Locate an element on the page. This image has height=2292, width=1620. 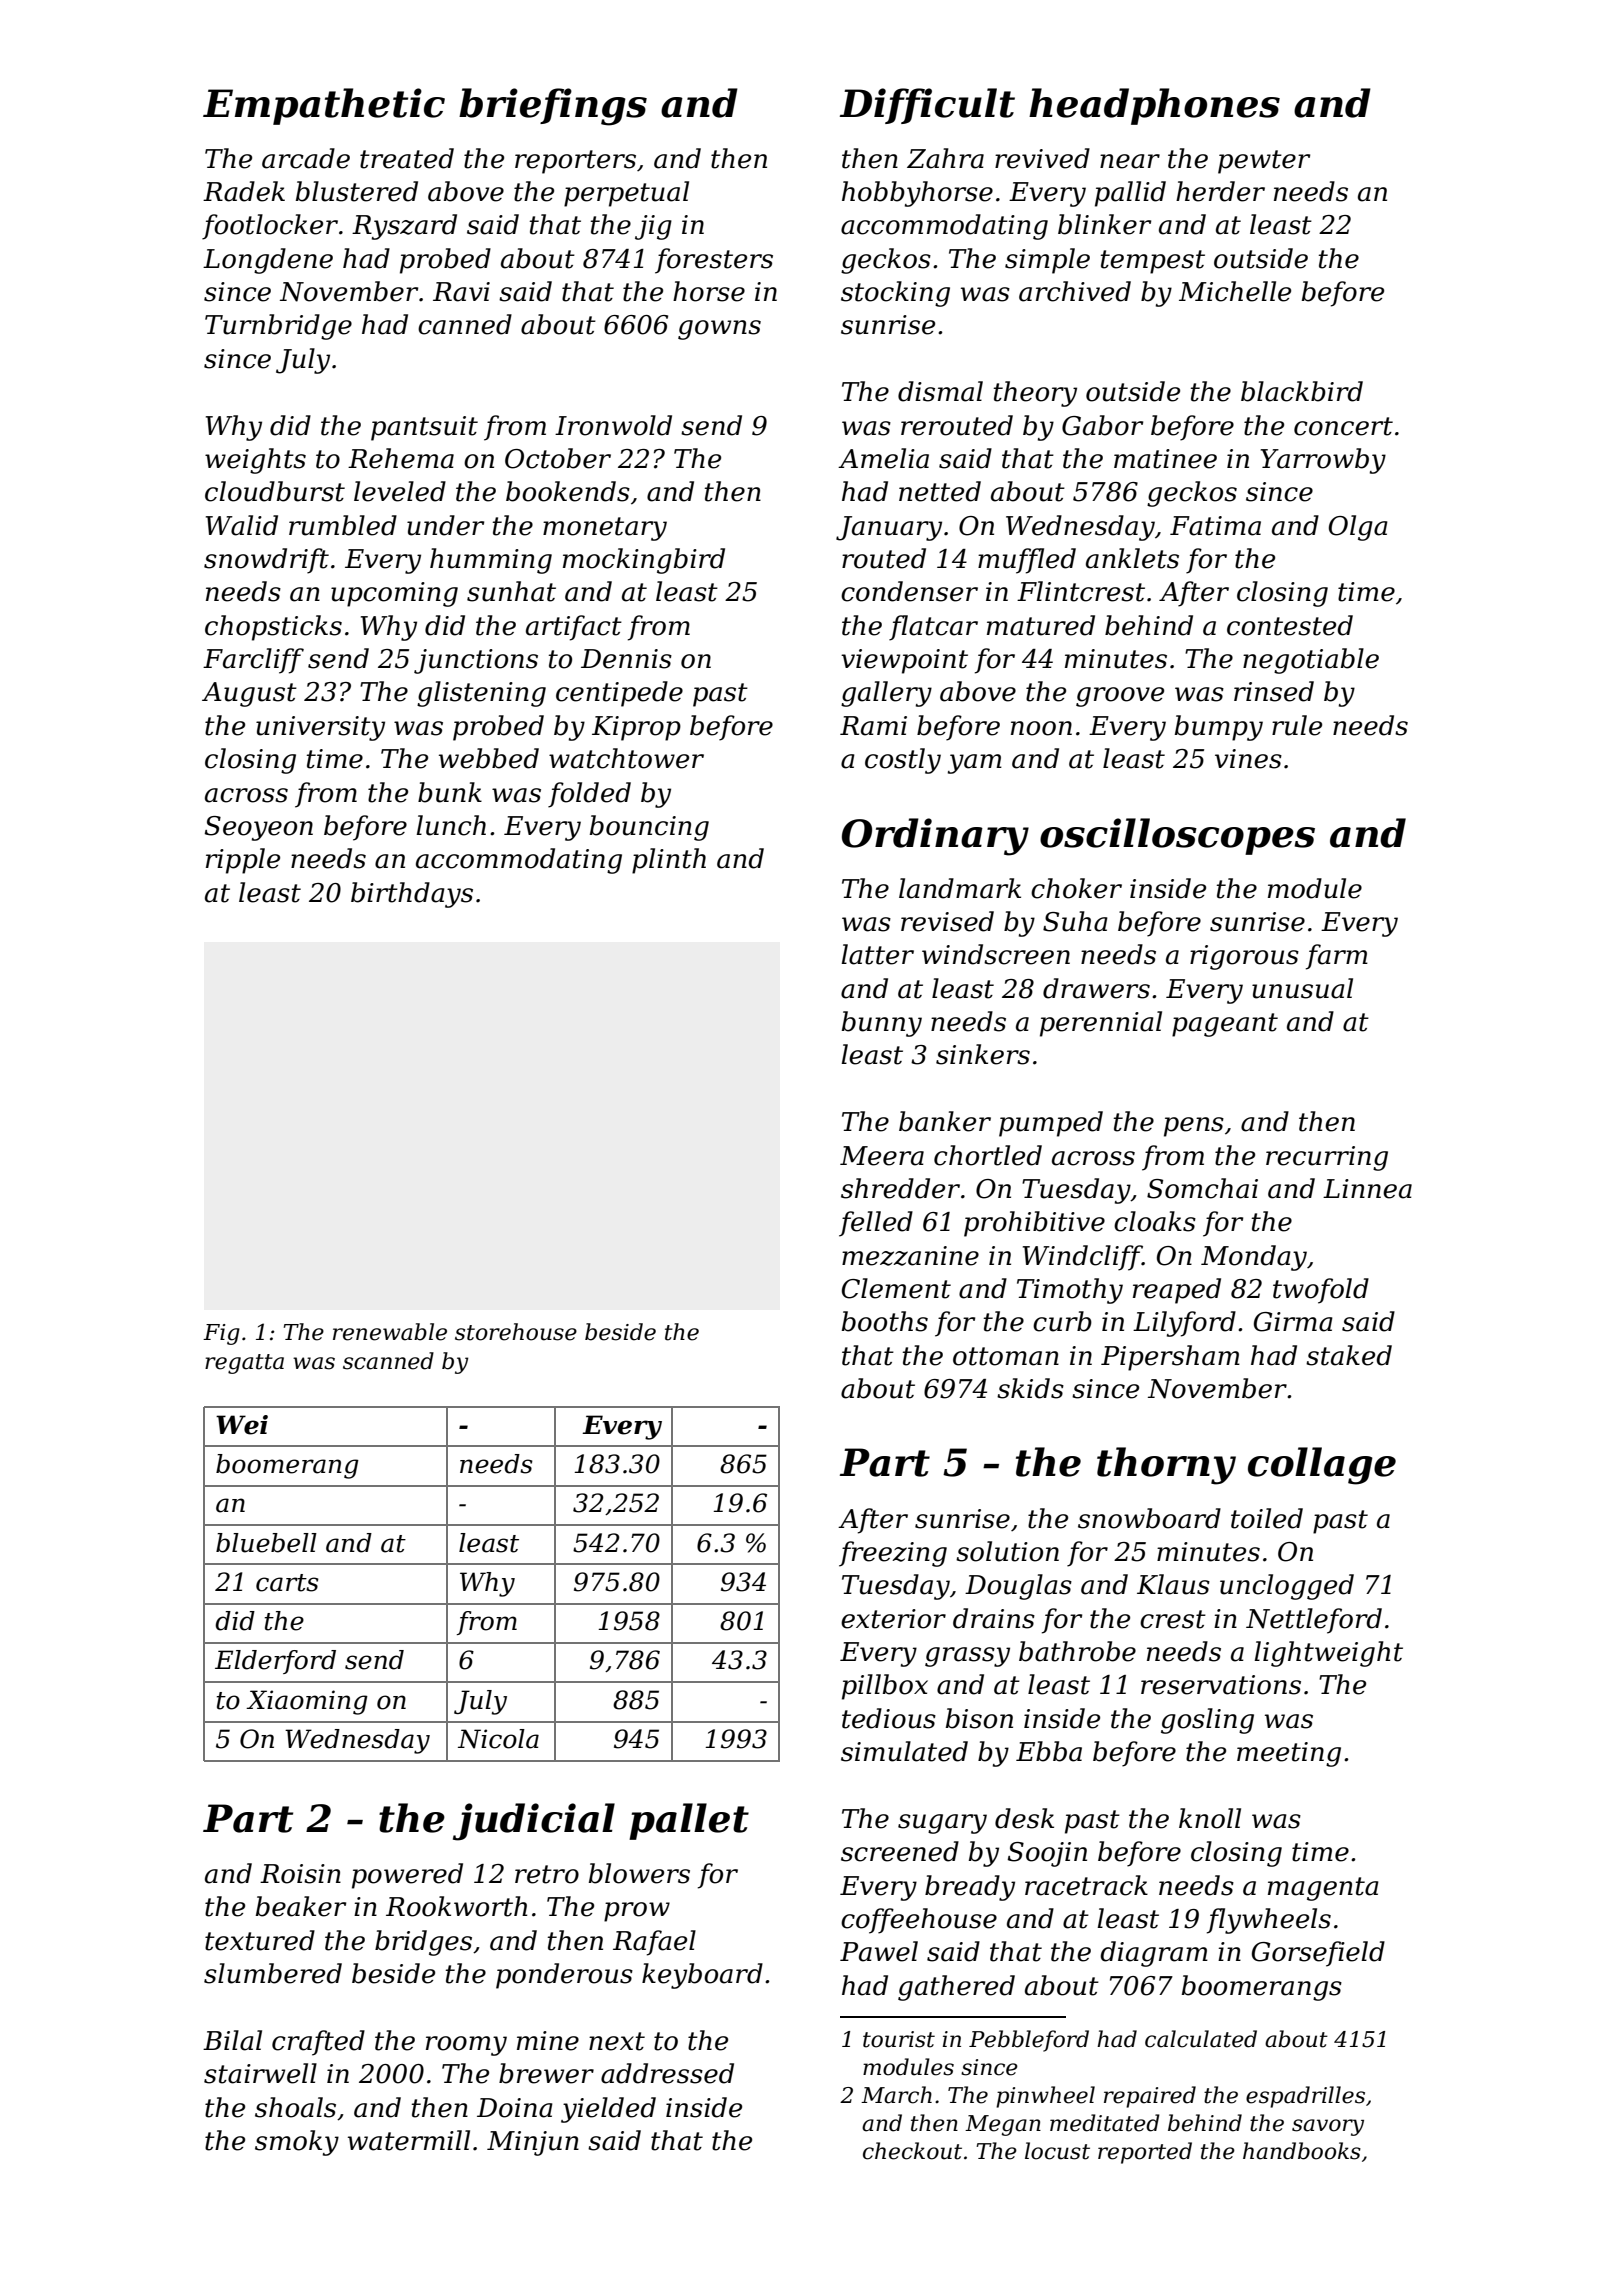
costly is located at coordinates (903, 761).
